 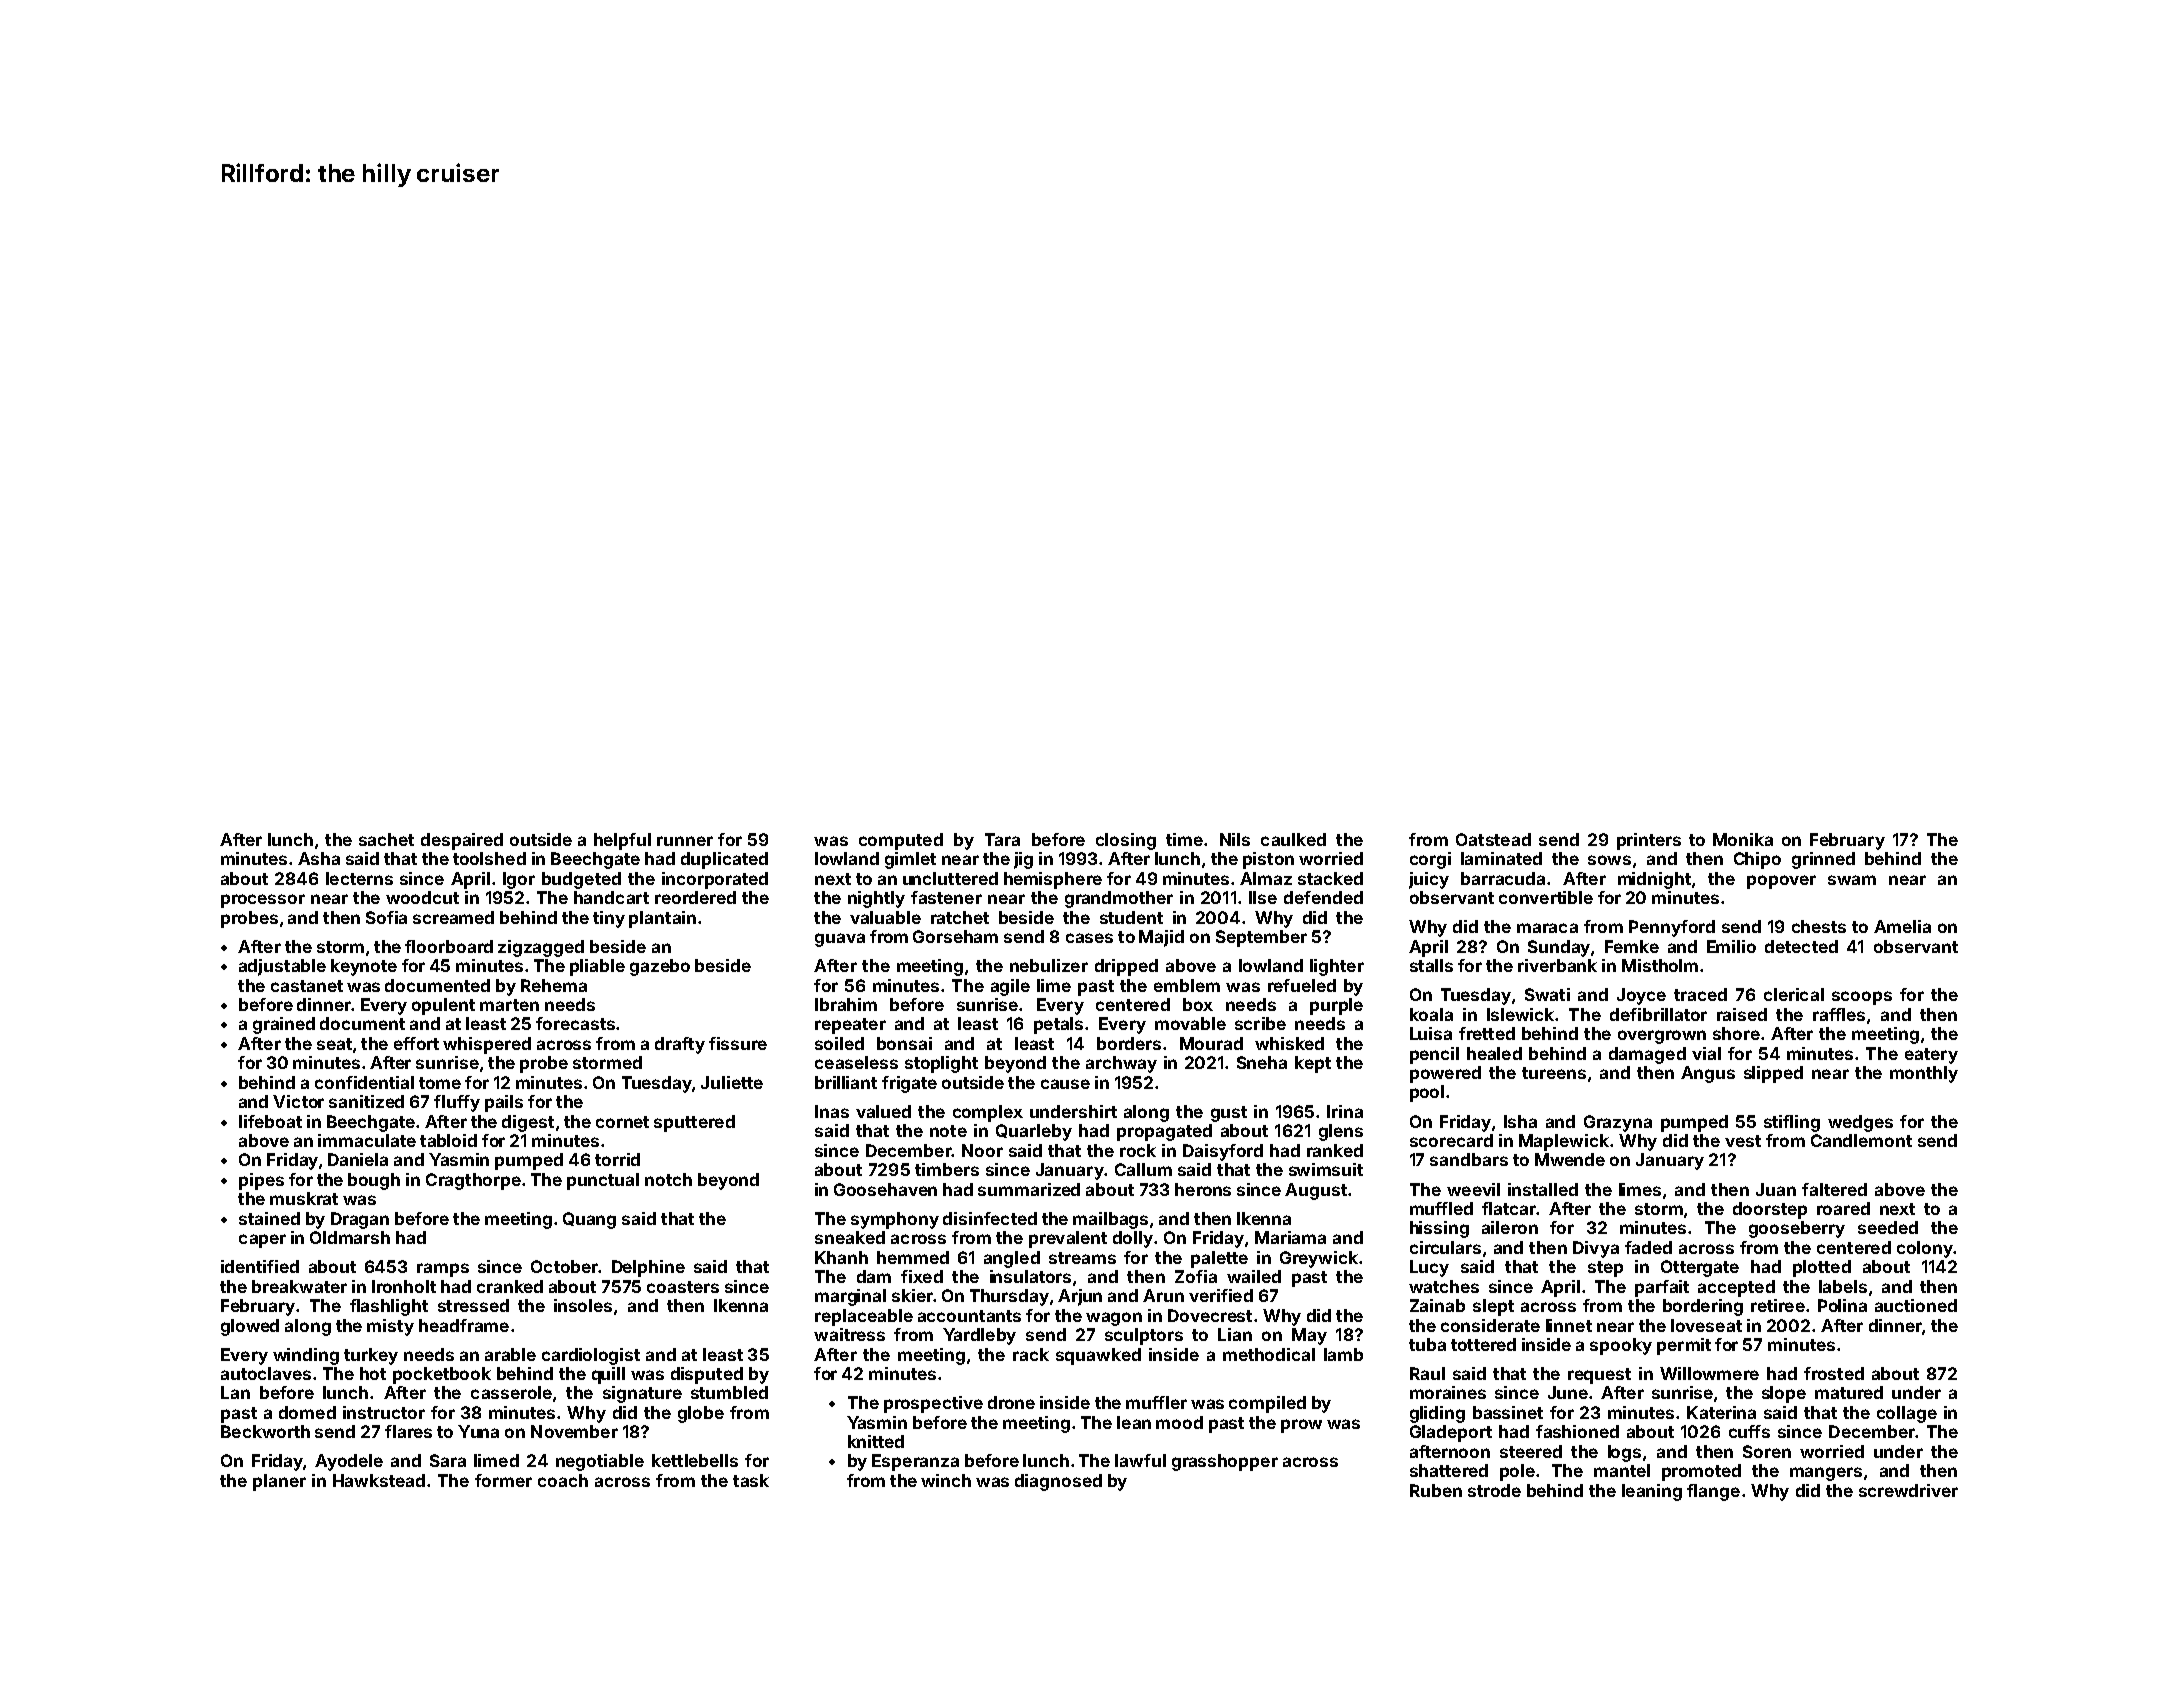 What do you see at coordinates (1293, 839) in the page?
I see `caulked` at bounding box center [1293, 839].
